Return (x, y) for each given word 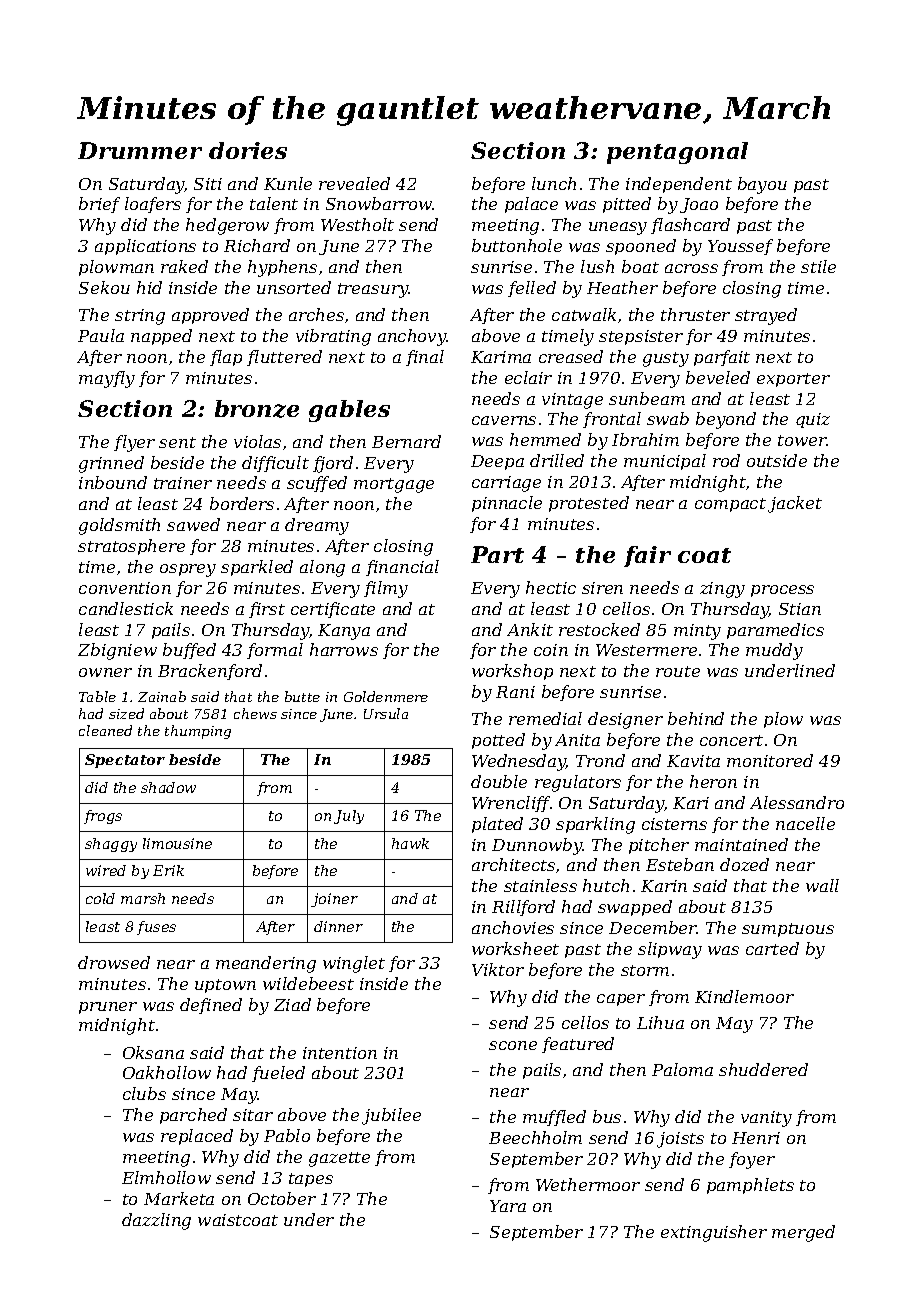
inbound (113, 482)
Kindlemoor (744, 996)
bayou (762, 185)
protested (589, 504)
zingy (722, 590)
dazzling (156, 1221)
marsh (143, 898)
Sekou (104, 287)
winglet (354, 964)
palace (531, 205)
